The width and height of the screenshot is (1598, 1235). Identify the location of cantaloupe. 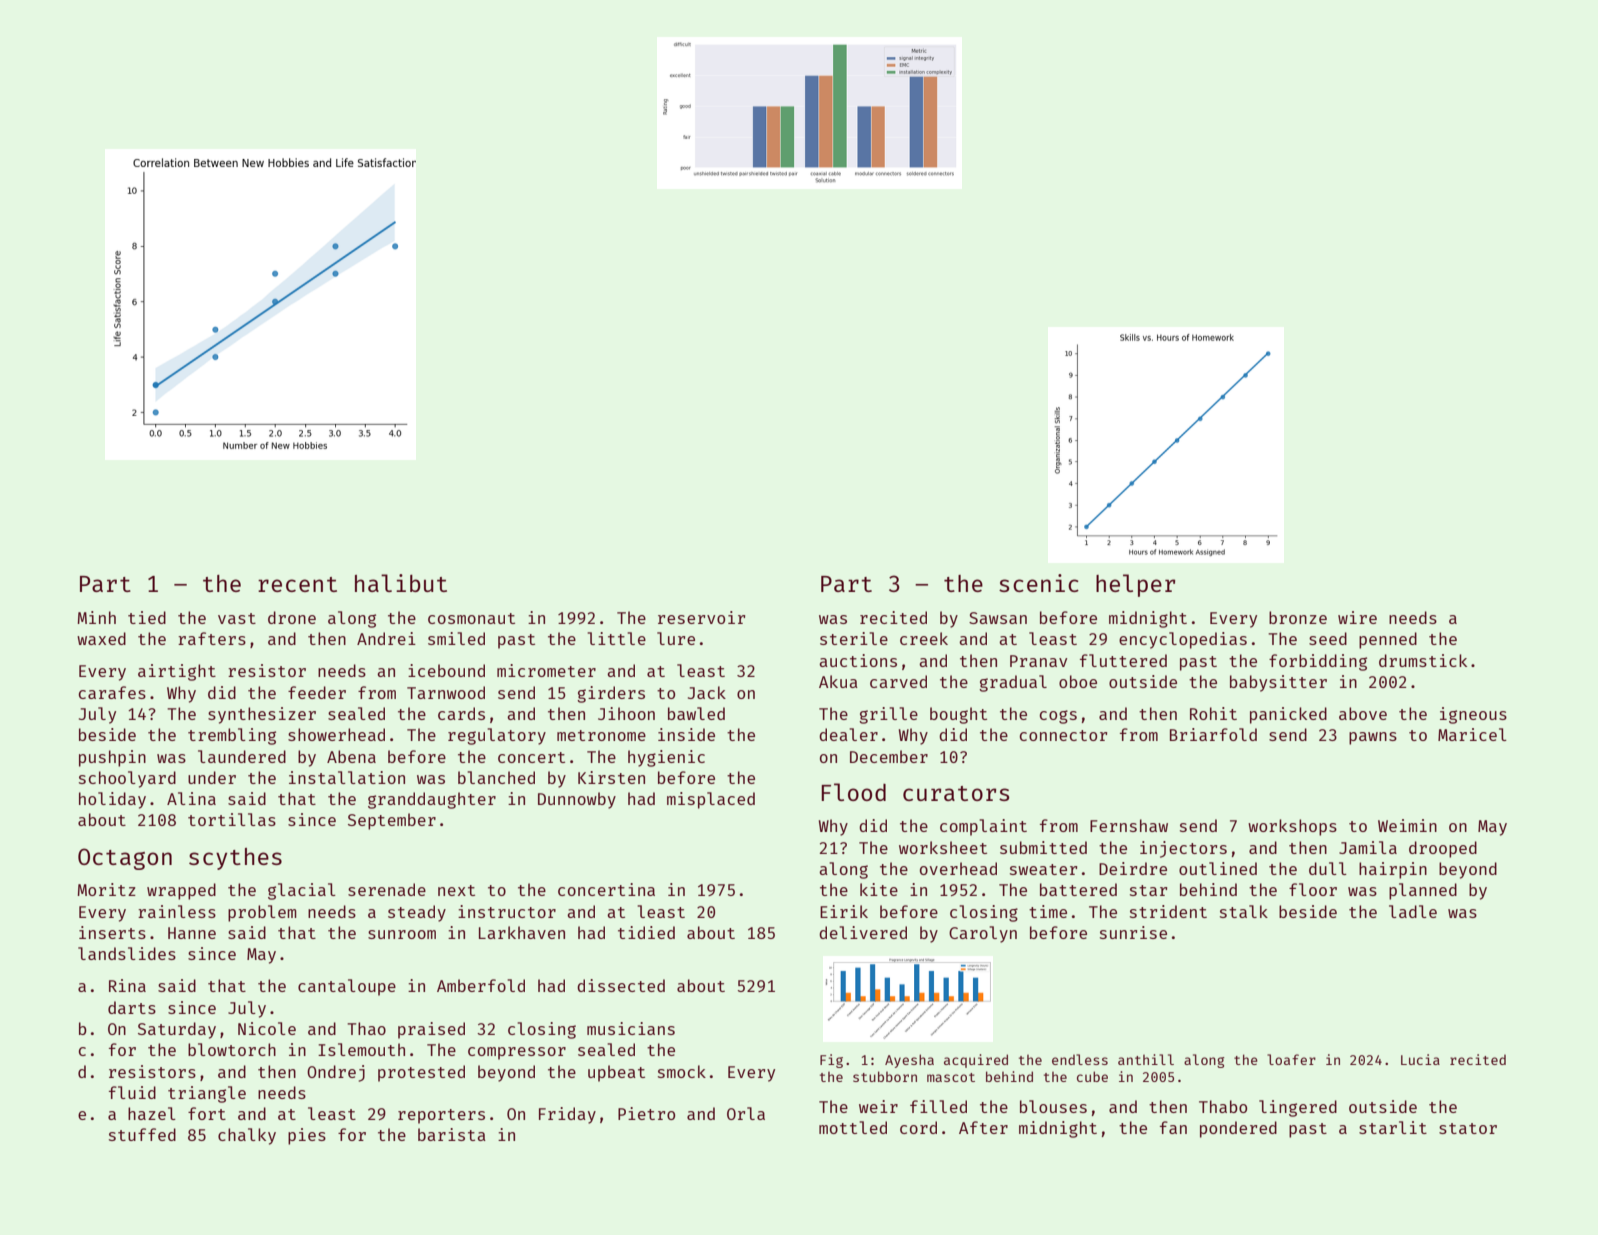
(347, 987).
